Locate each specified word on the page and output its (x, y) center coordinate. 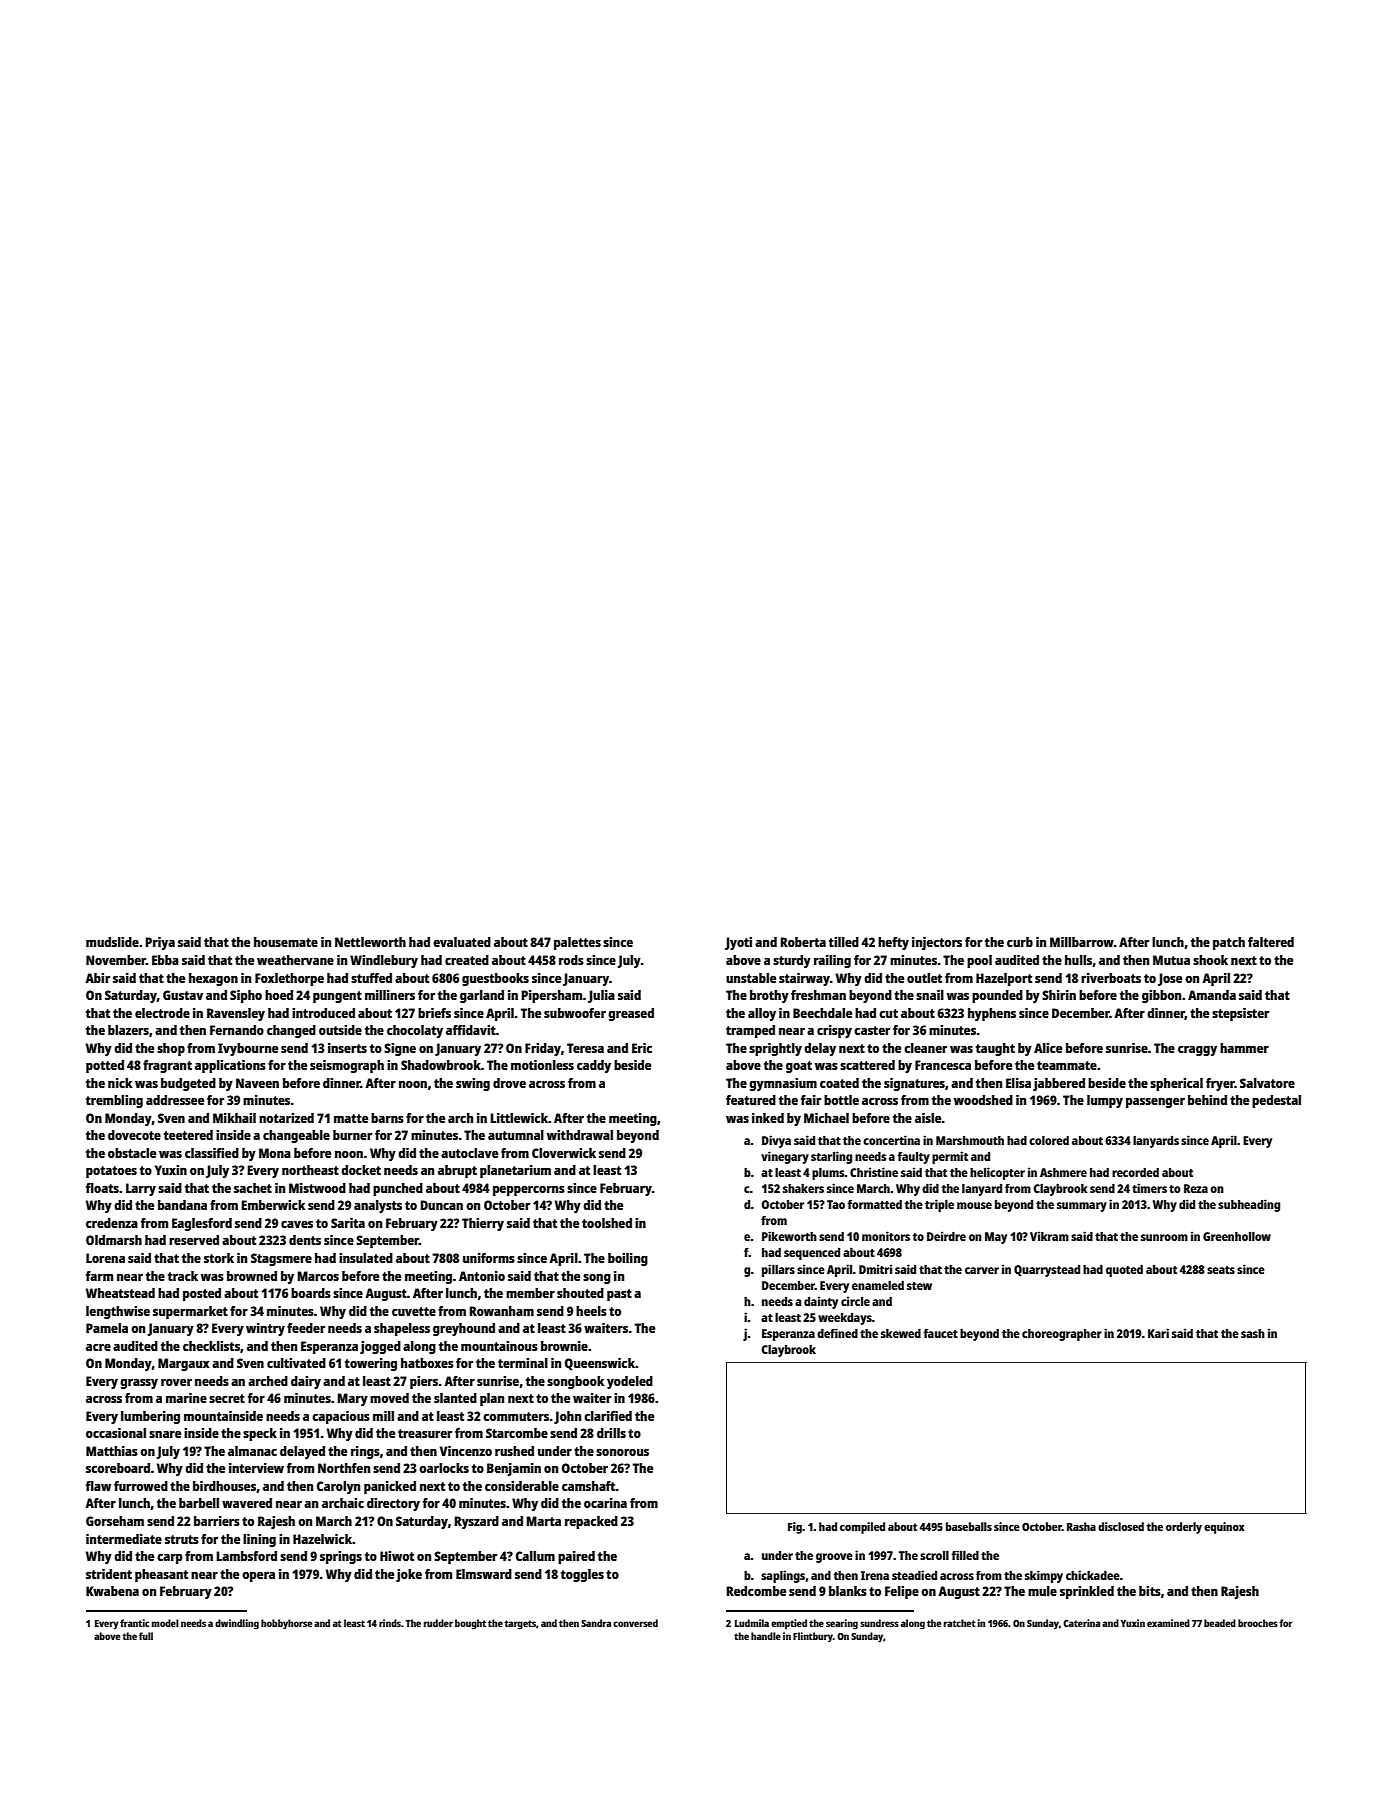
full (146, 1636)
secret (227, 1398)
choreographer (1062, 1335)
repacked (591, 1522)
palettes (577, 943)
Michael (826, 1118)
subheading (1249, 1205)
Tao (836, 1204)
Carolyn (338, 1487)
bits (1150, 1591)
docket (361, 1170)
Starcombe (517, 1433)
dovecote (134, 1135)
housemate (286, 942)
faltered (1271, 942)
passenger (1155, 1103)
